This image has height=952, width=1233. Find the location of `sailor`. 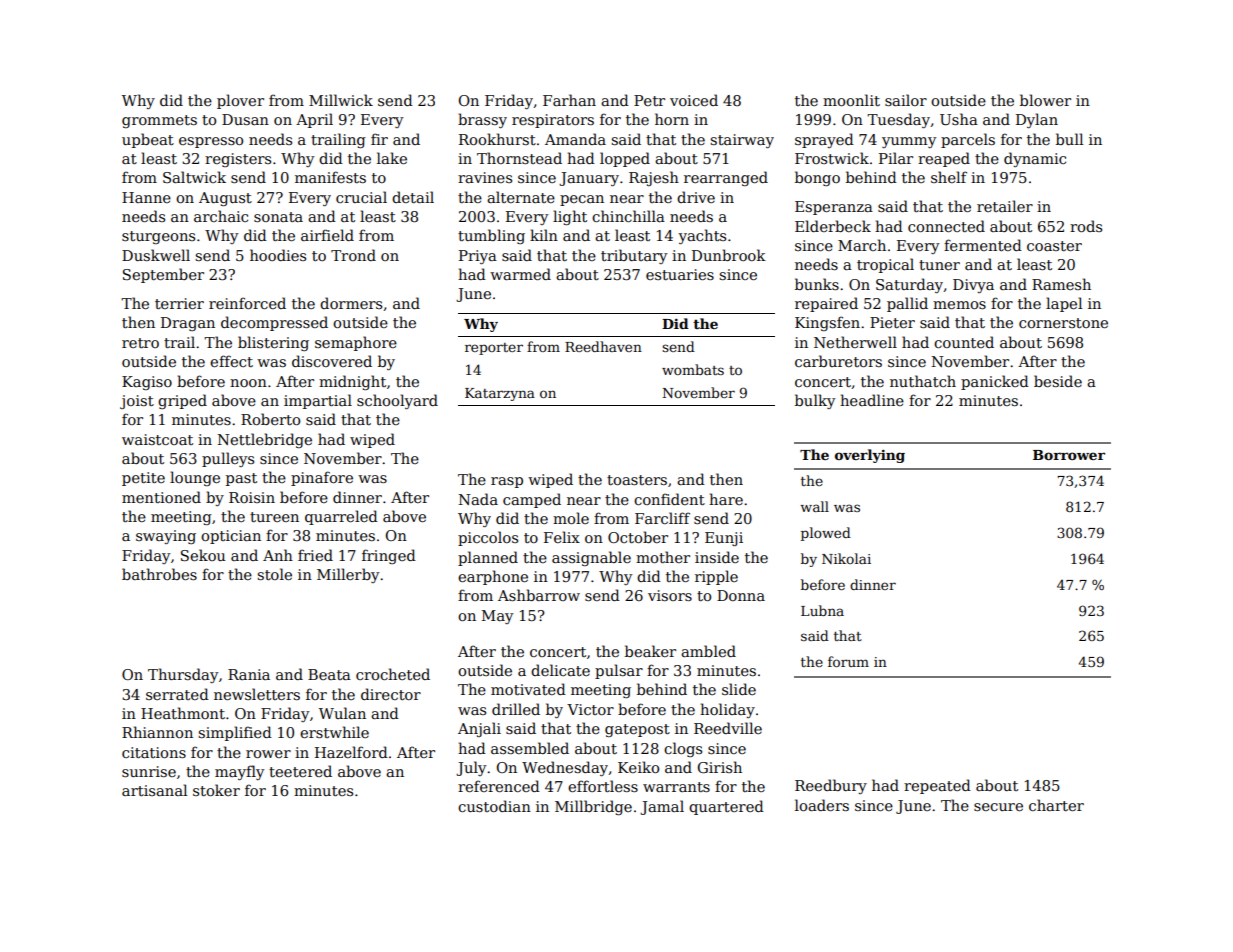

sailor is located at coordinates (906, 100).
